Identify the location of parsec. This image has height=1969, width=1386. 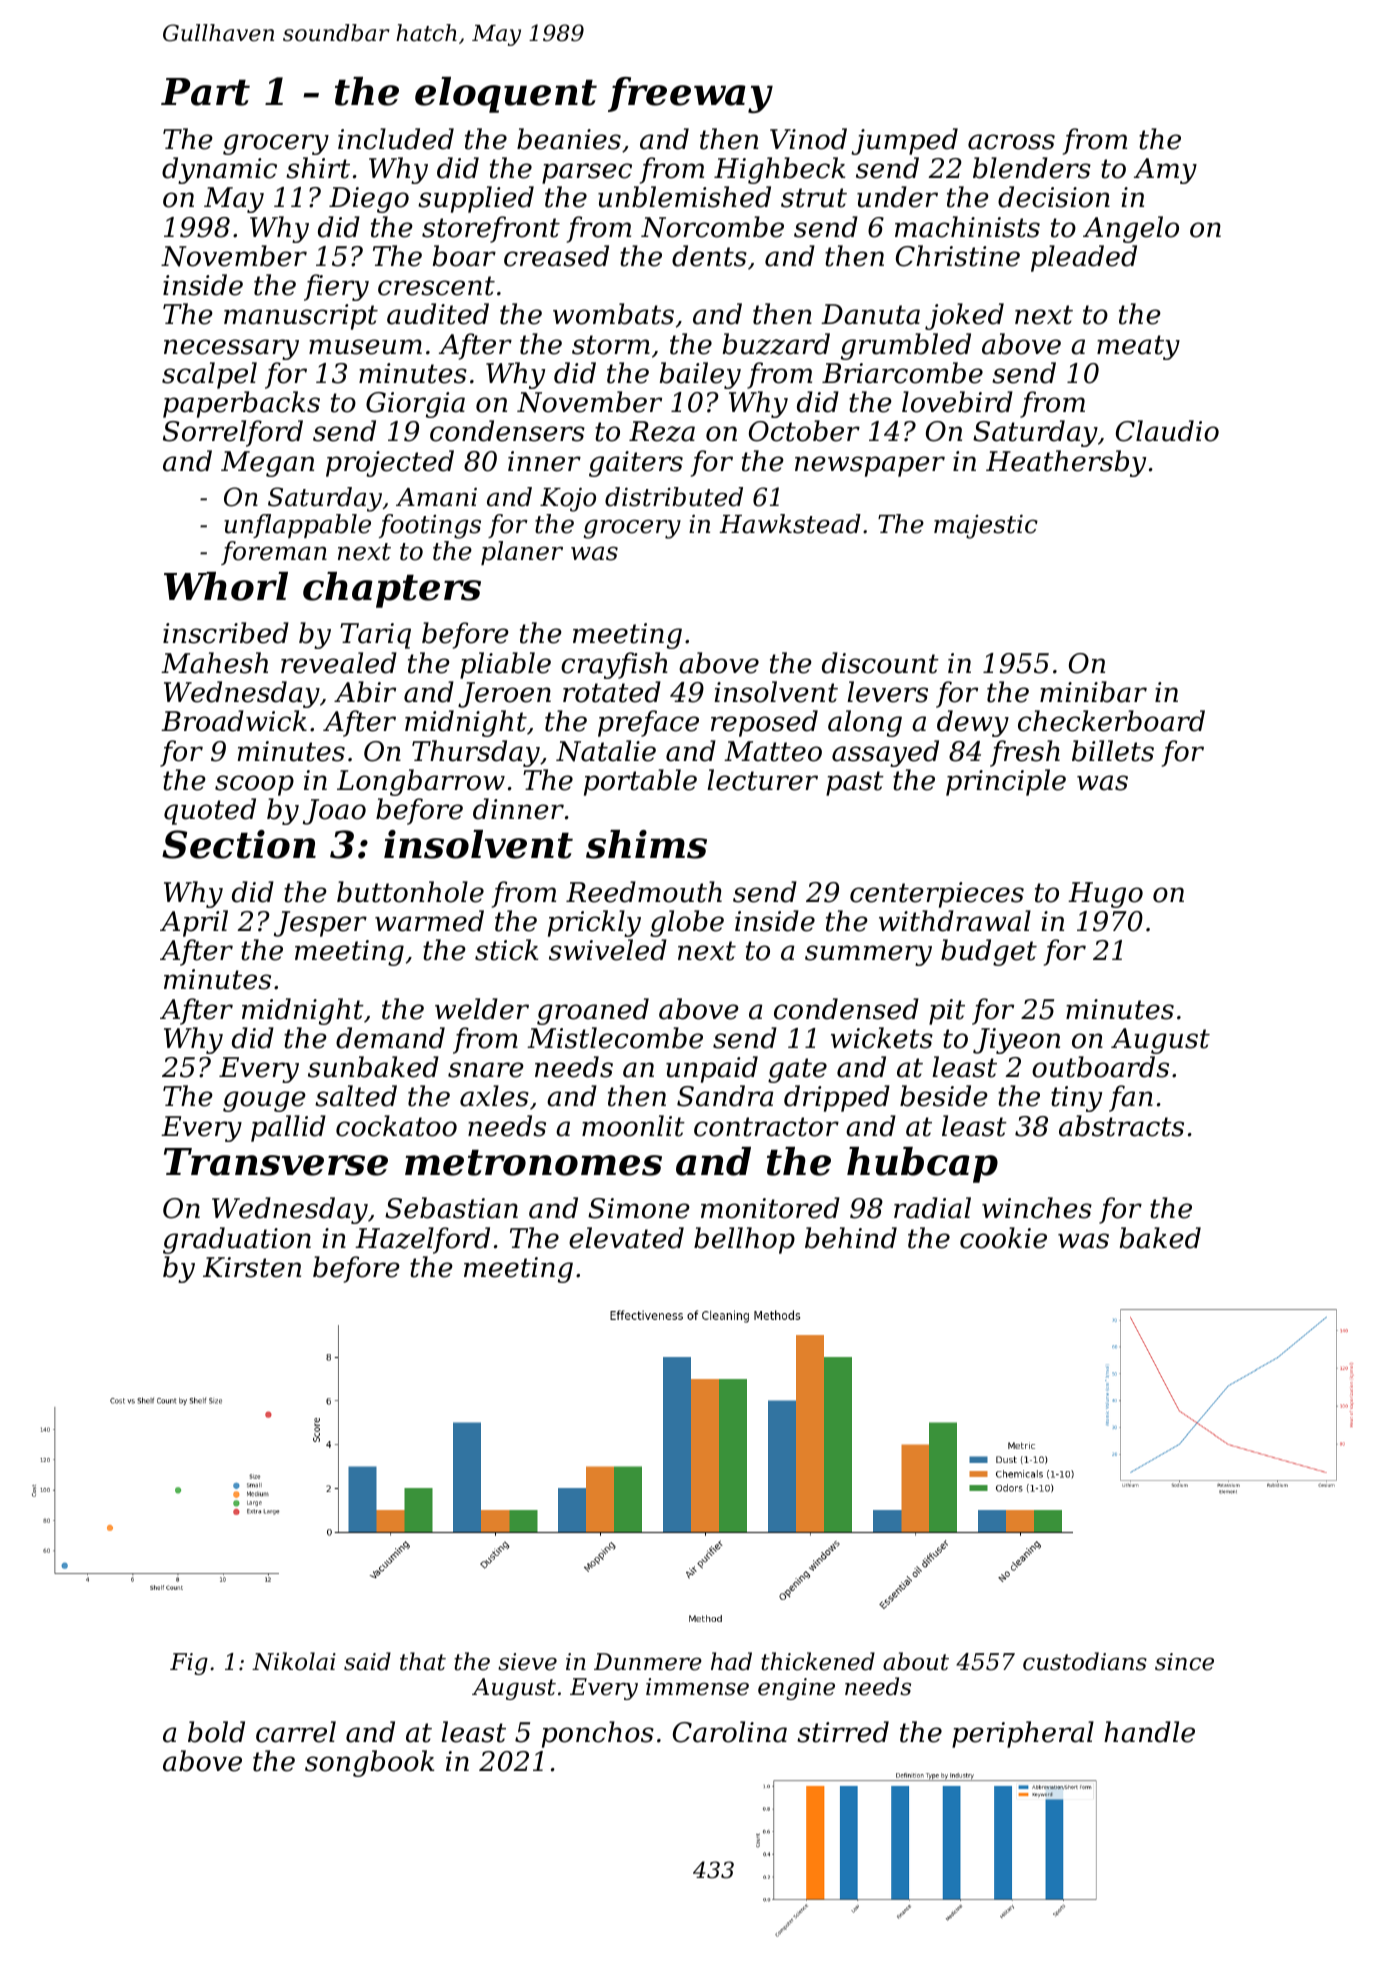
(587, 173).
